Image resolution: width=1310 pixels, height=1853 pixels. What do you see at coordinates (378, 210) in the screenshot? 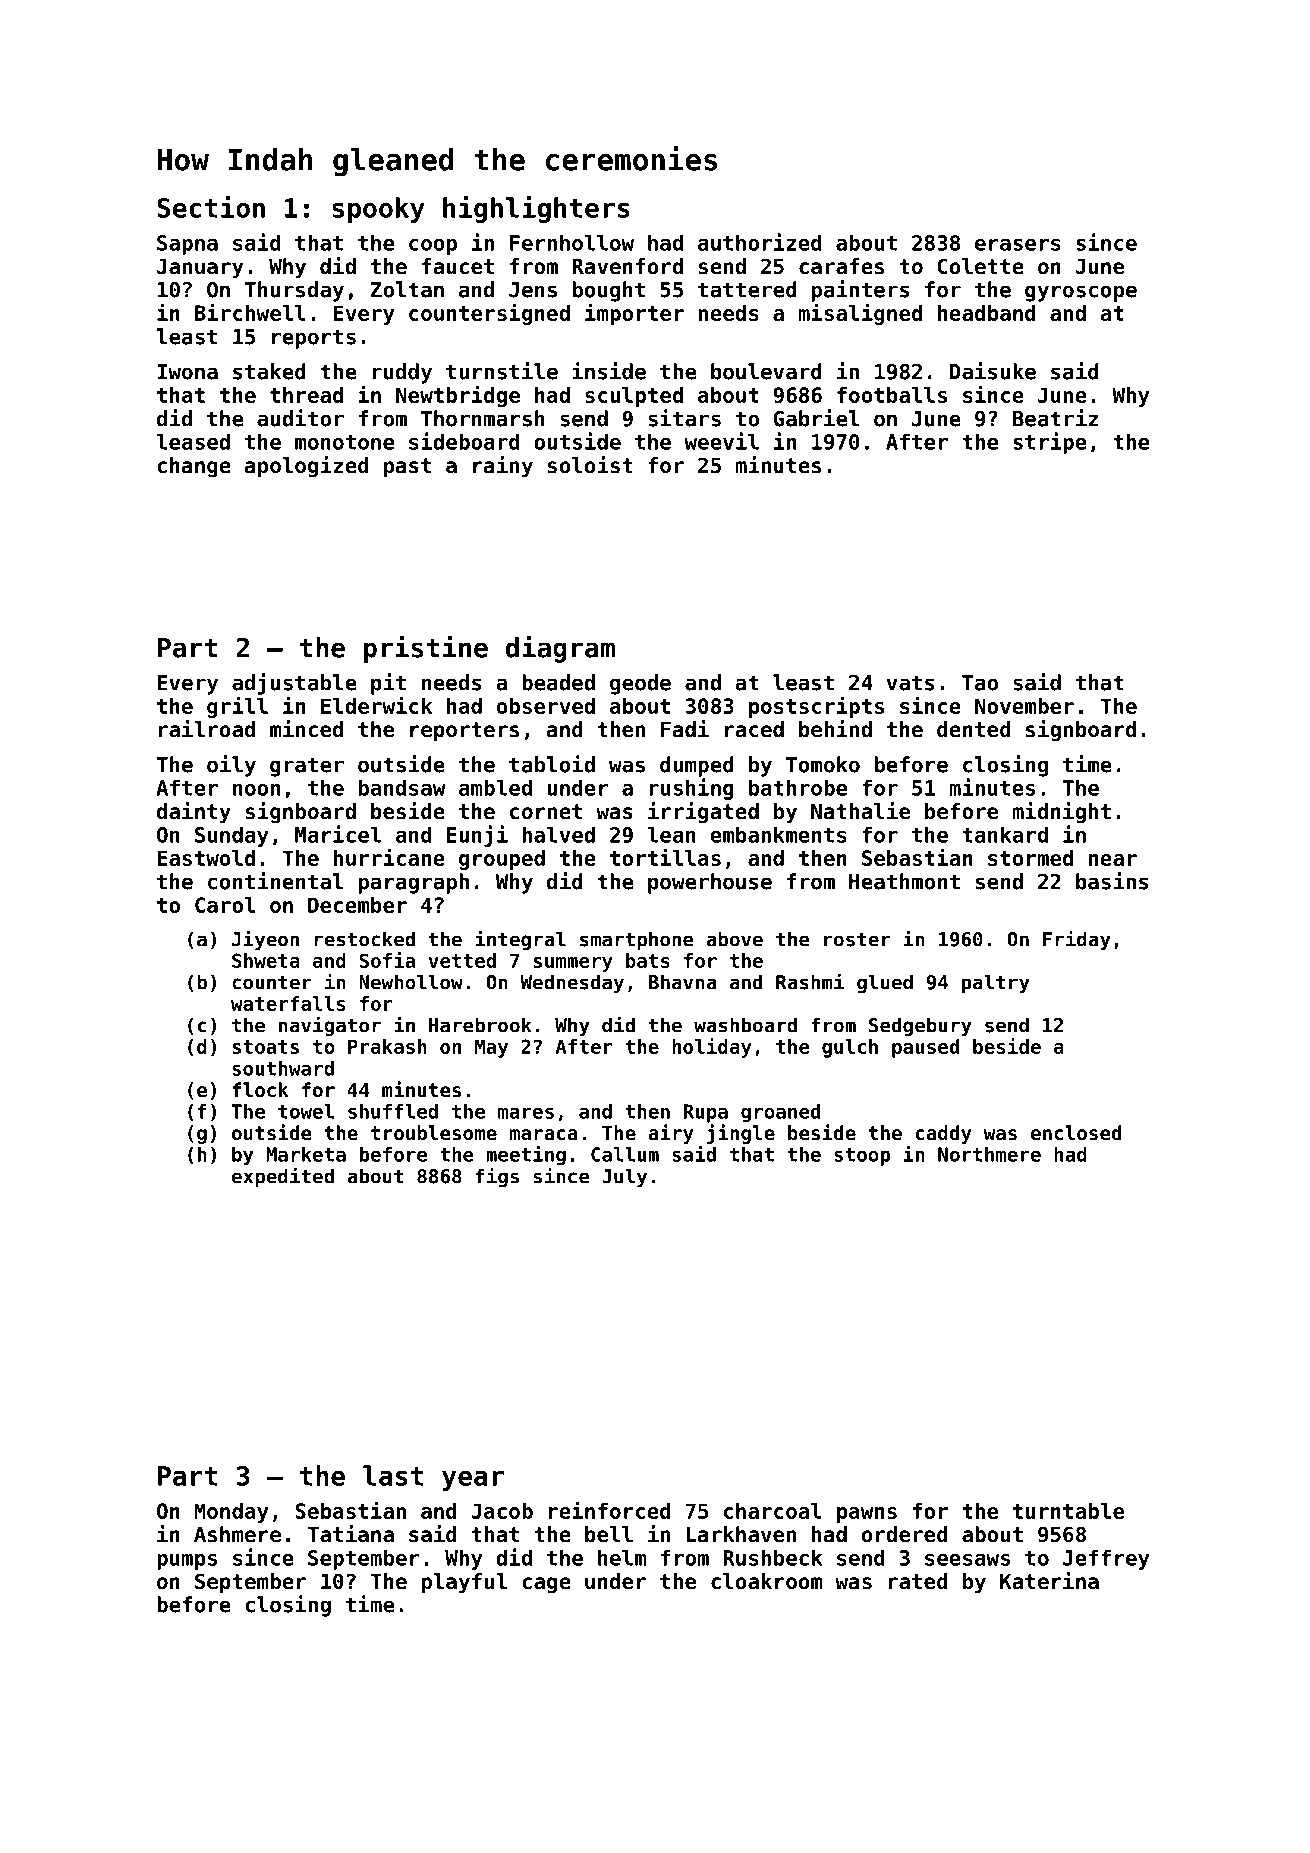
I see `spooky` at bounding box center [378, 210].
